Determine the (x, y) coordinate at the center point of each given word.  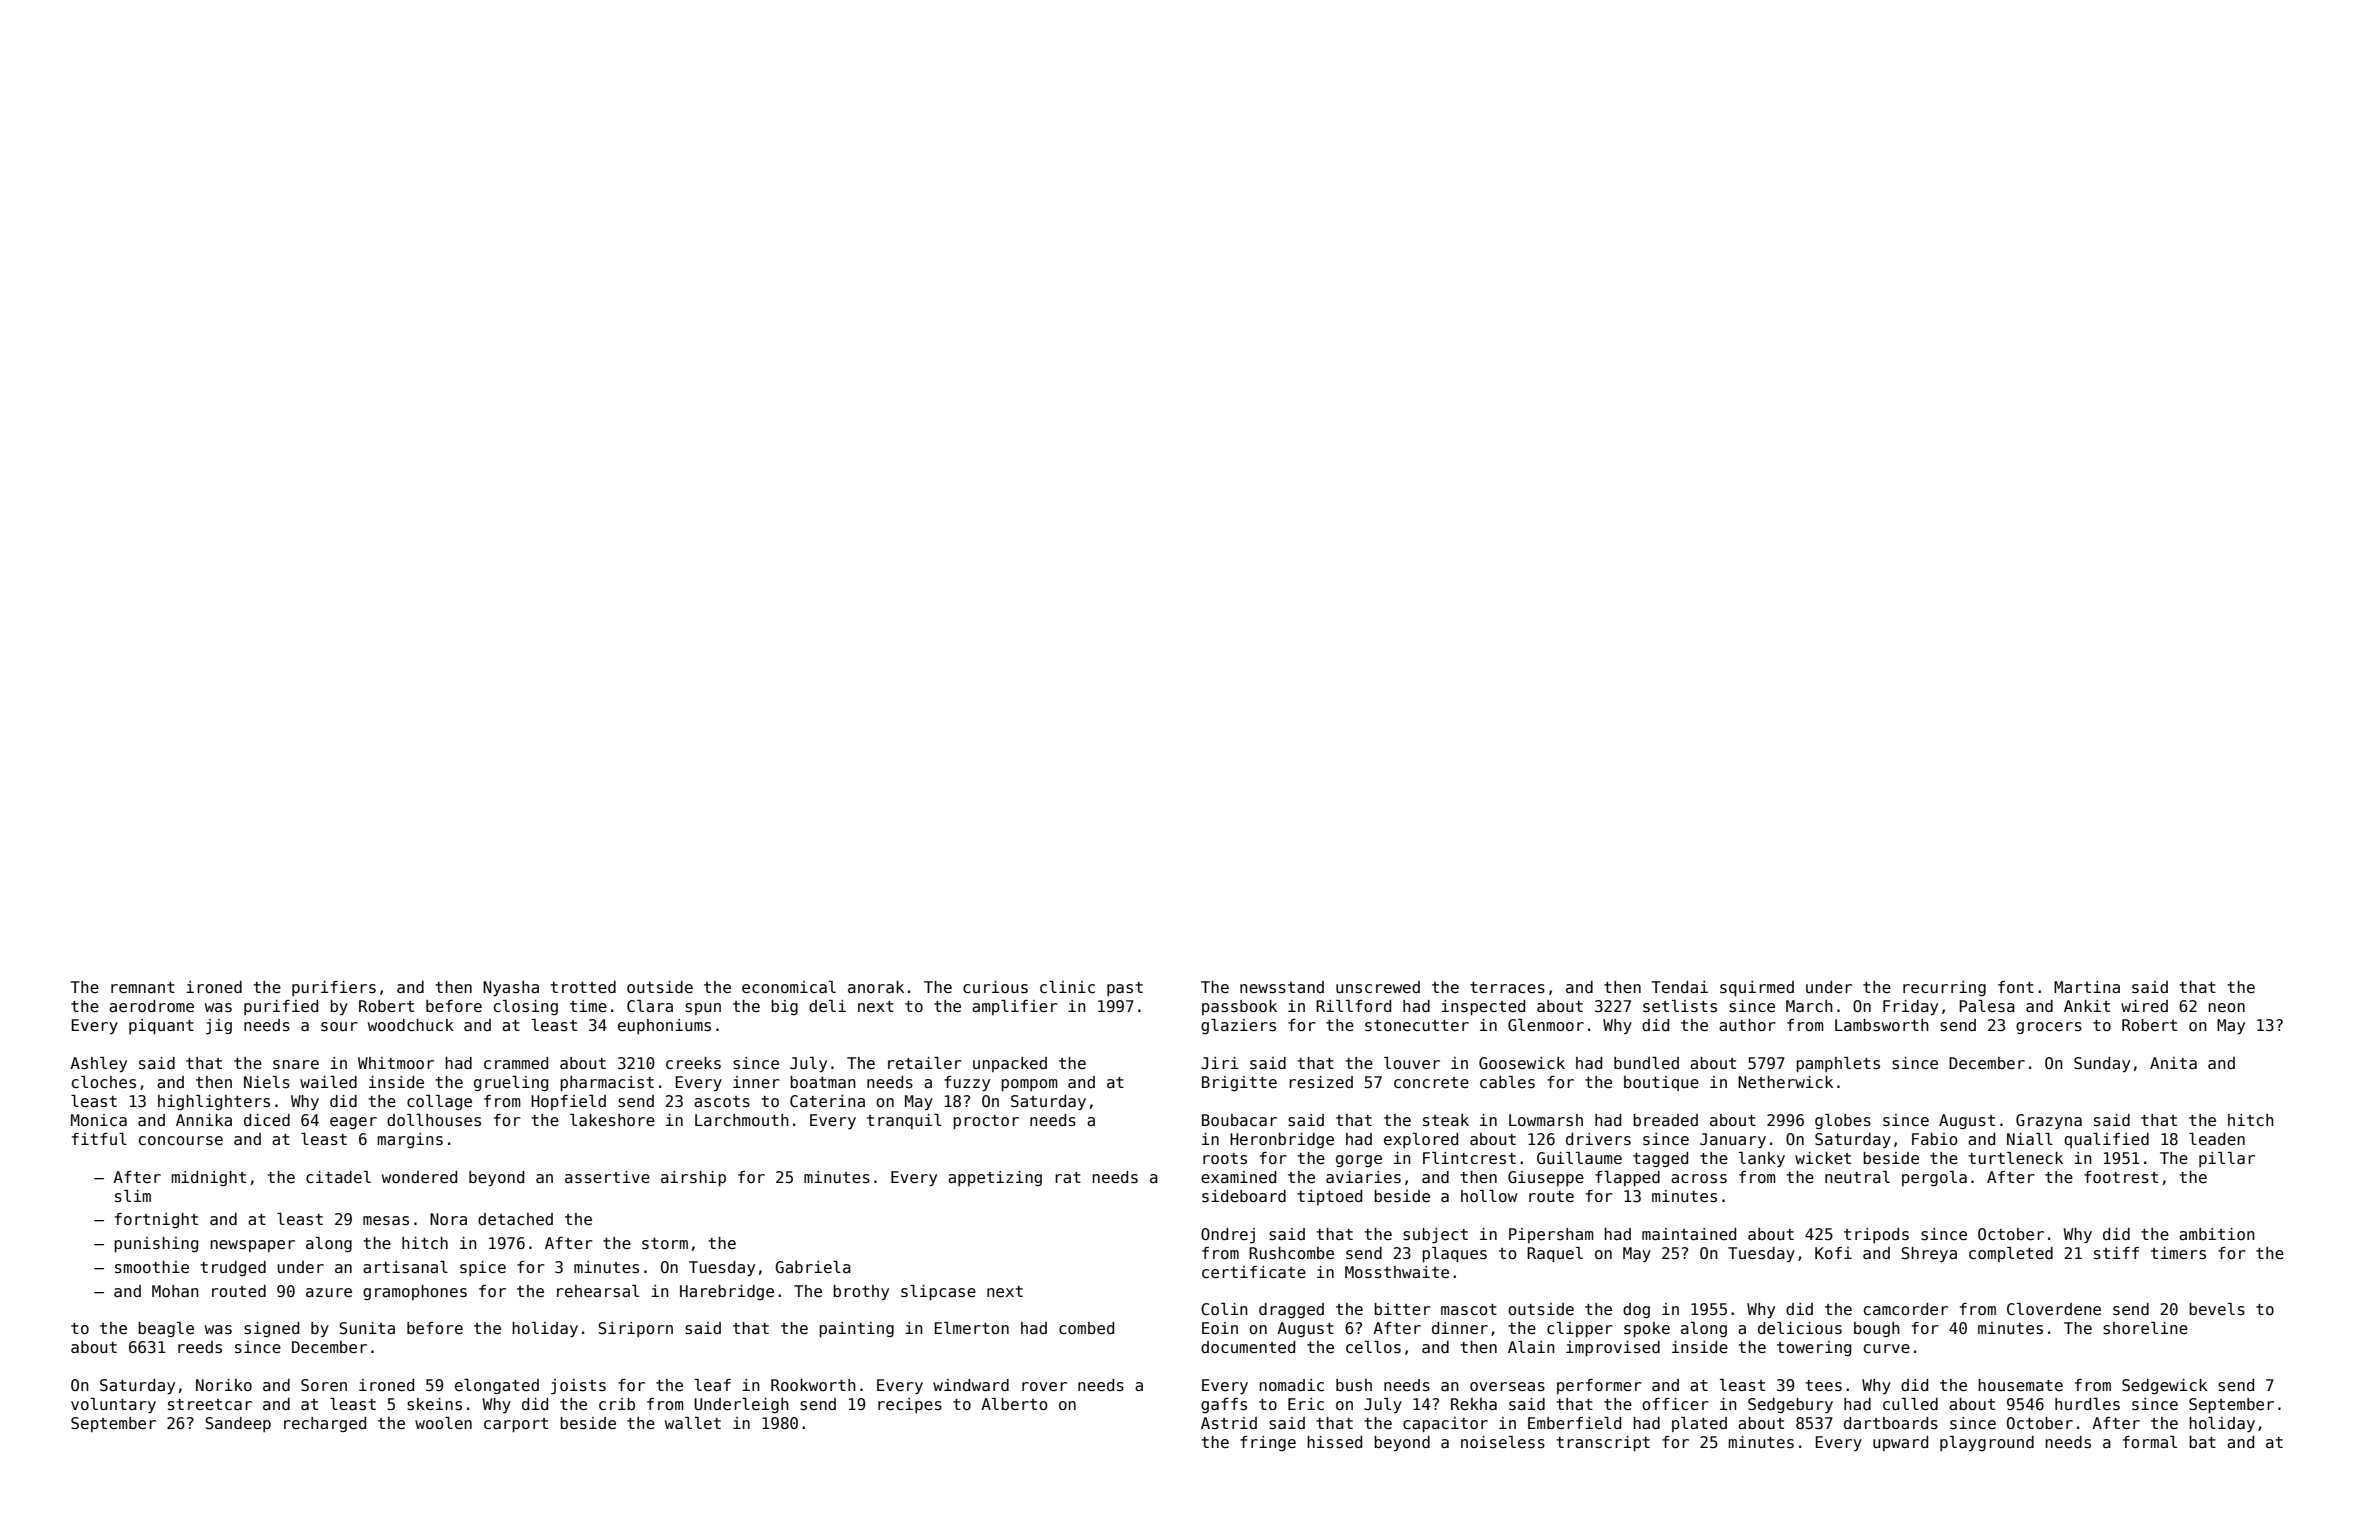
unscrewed (1378, 987)
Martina (2087, 987)
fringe (1268, 1443)
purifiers (334, 988)
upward (1900, 1443)
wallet (693, 1423)
